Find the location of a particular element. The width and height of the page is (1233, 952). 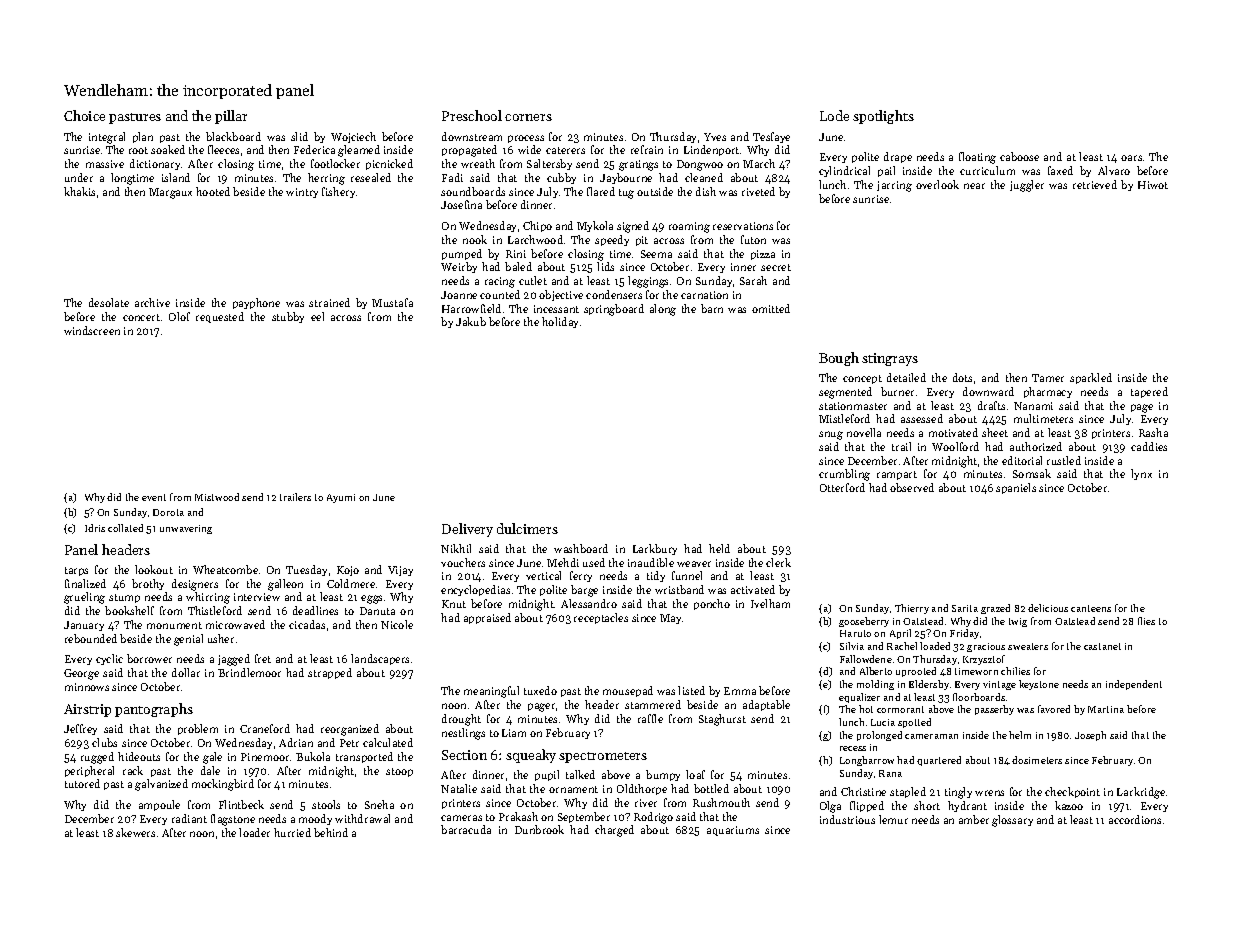

near is located at coordinates (974, 186).
